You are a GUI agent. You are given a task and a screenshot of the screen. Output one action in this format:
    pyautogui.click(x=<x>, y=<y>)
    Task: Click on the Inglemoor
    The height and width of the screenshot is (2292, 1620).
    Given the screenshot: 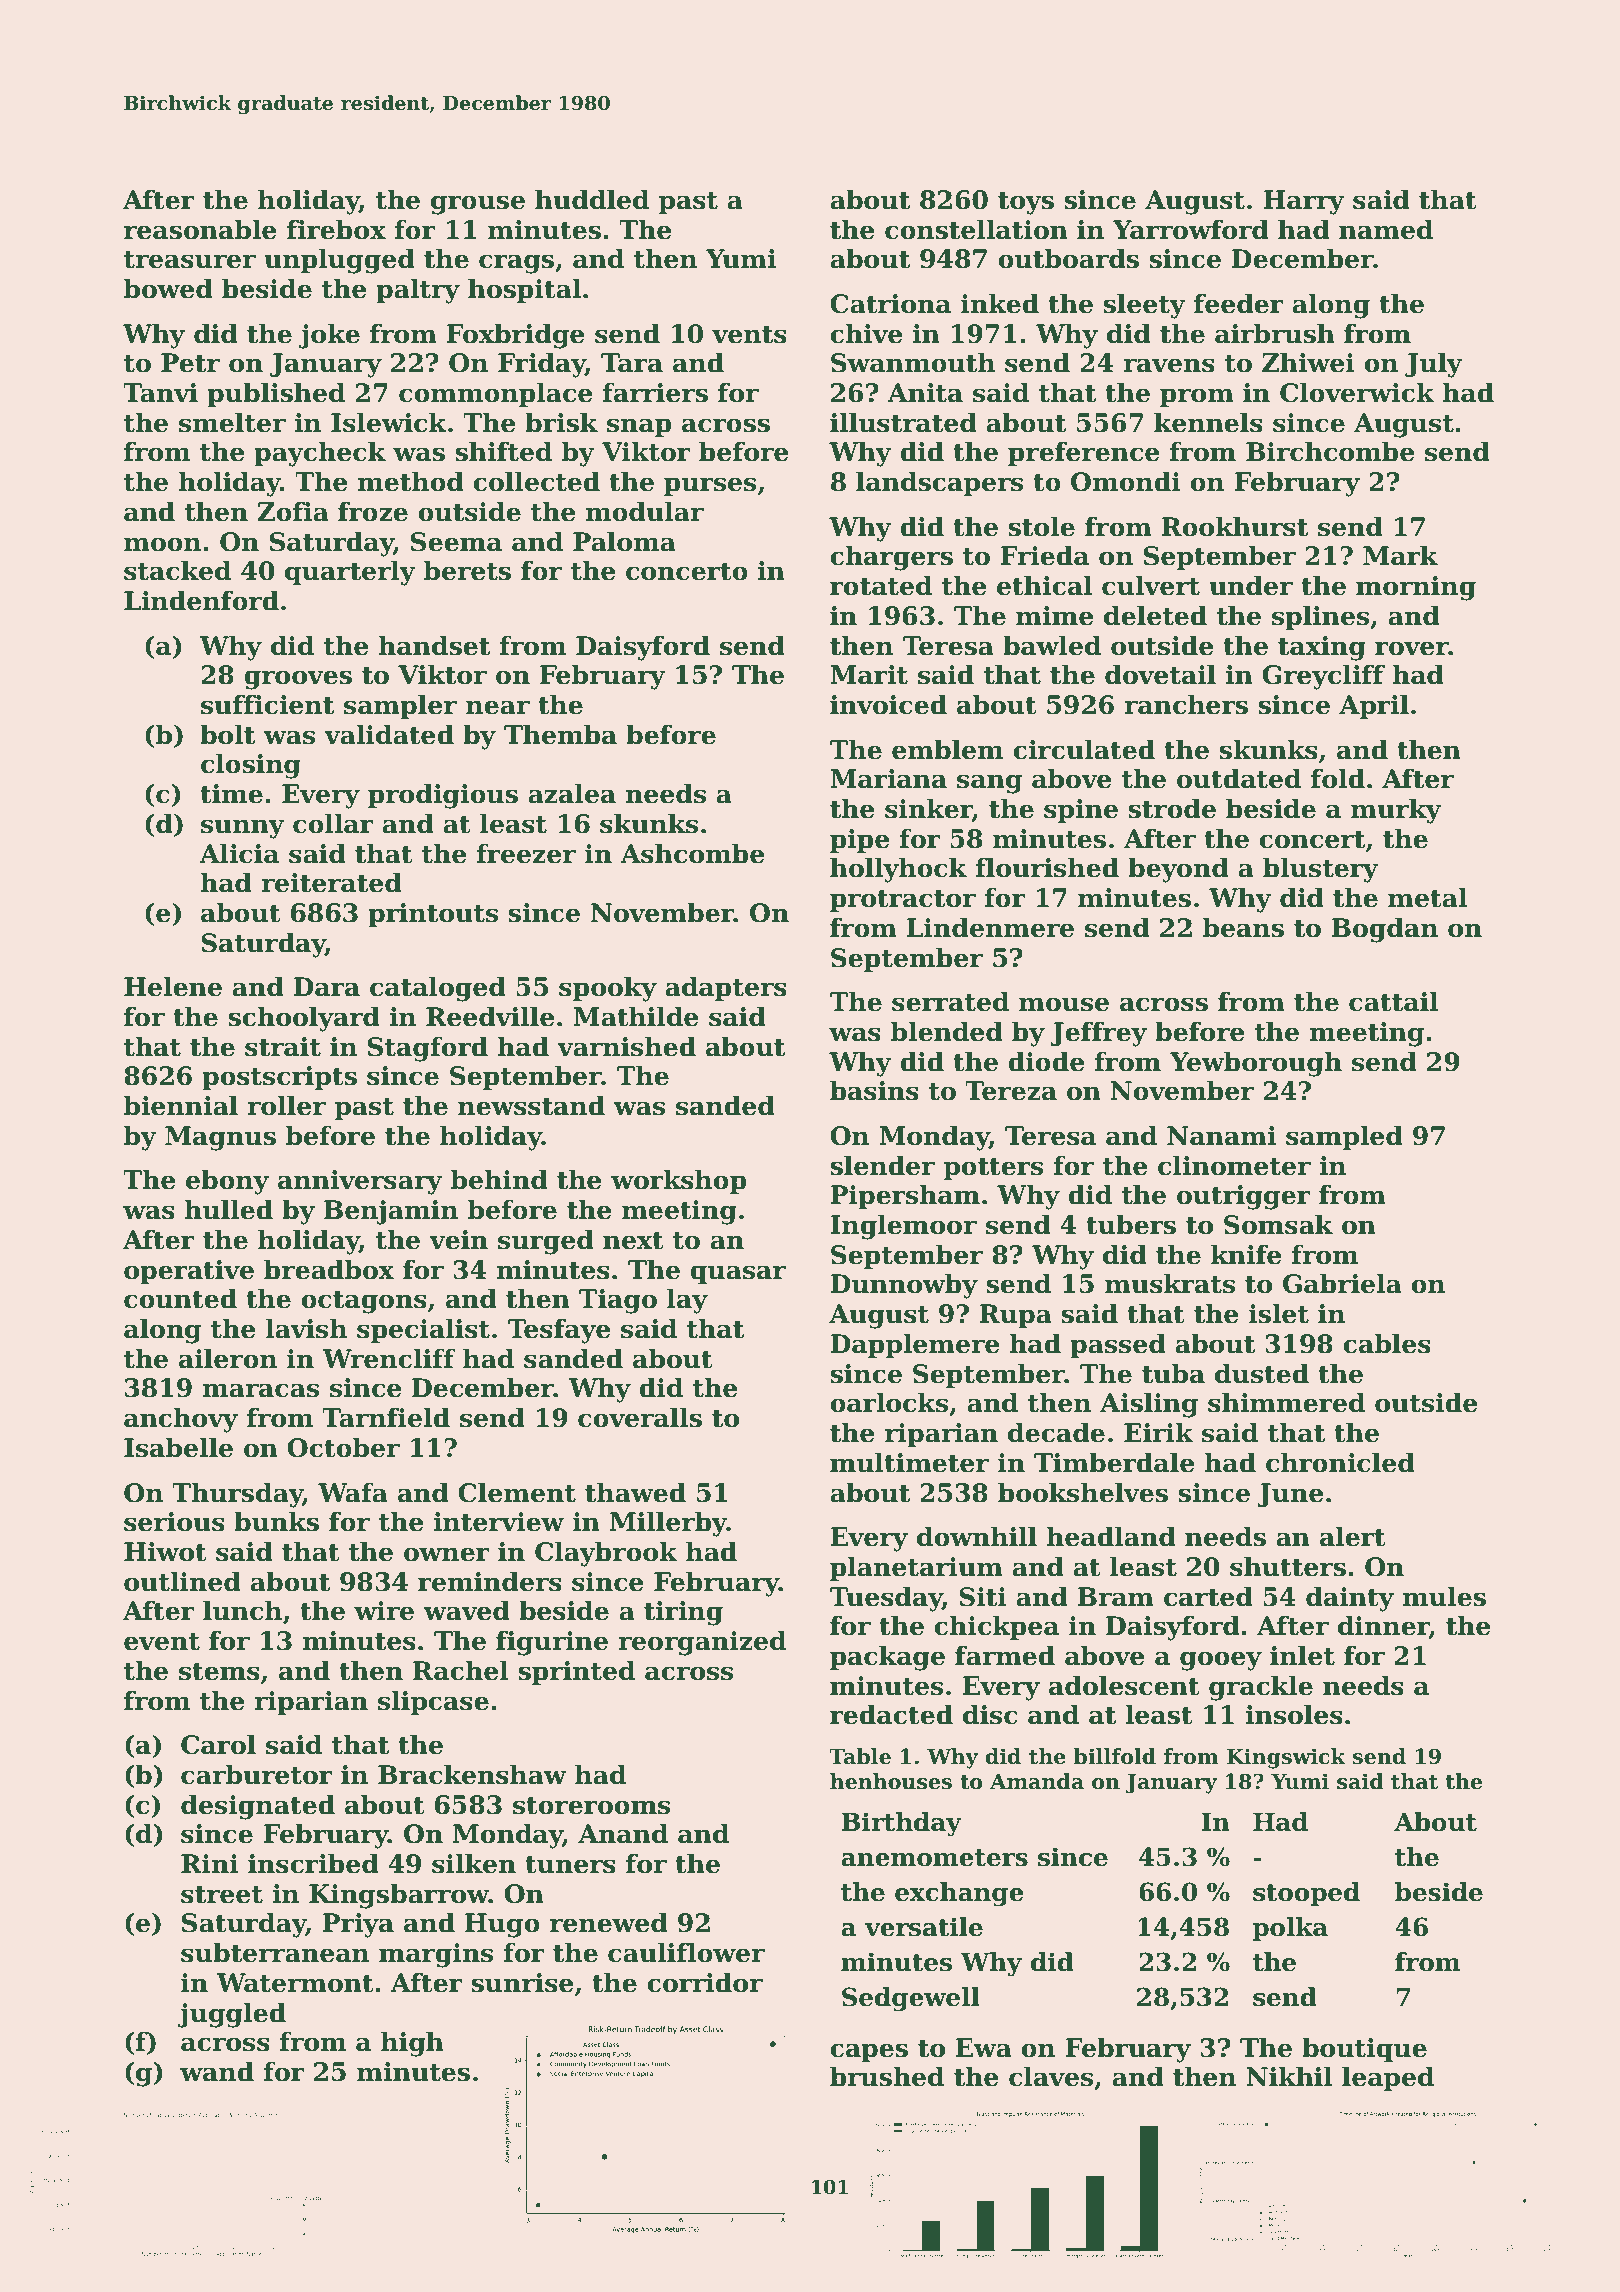 What is the action you would take?
    pyautogui.click(x=903, y=1227)
